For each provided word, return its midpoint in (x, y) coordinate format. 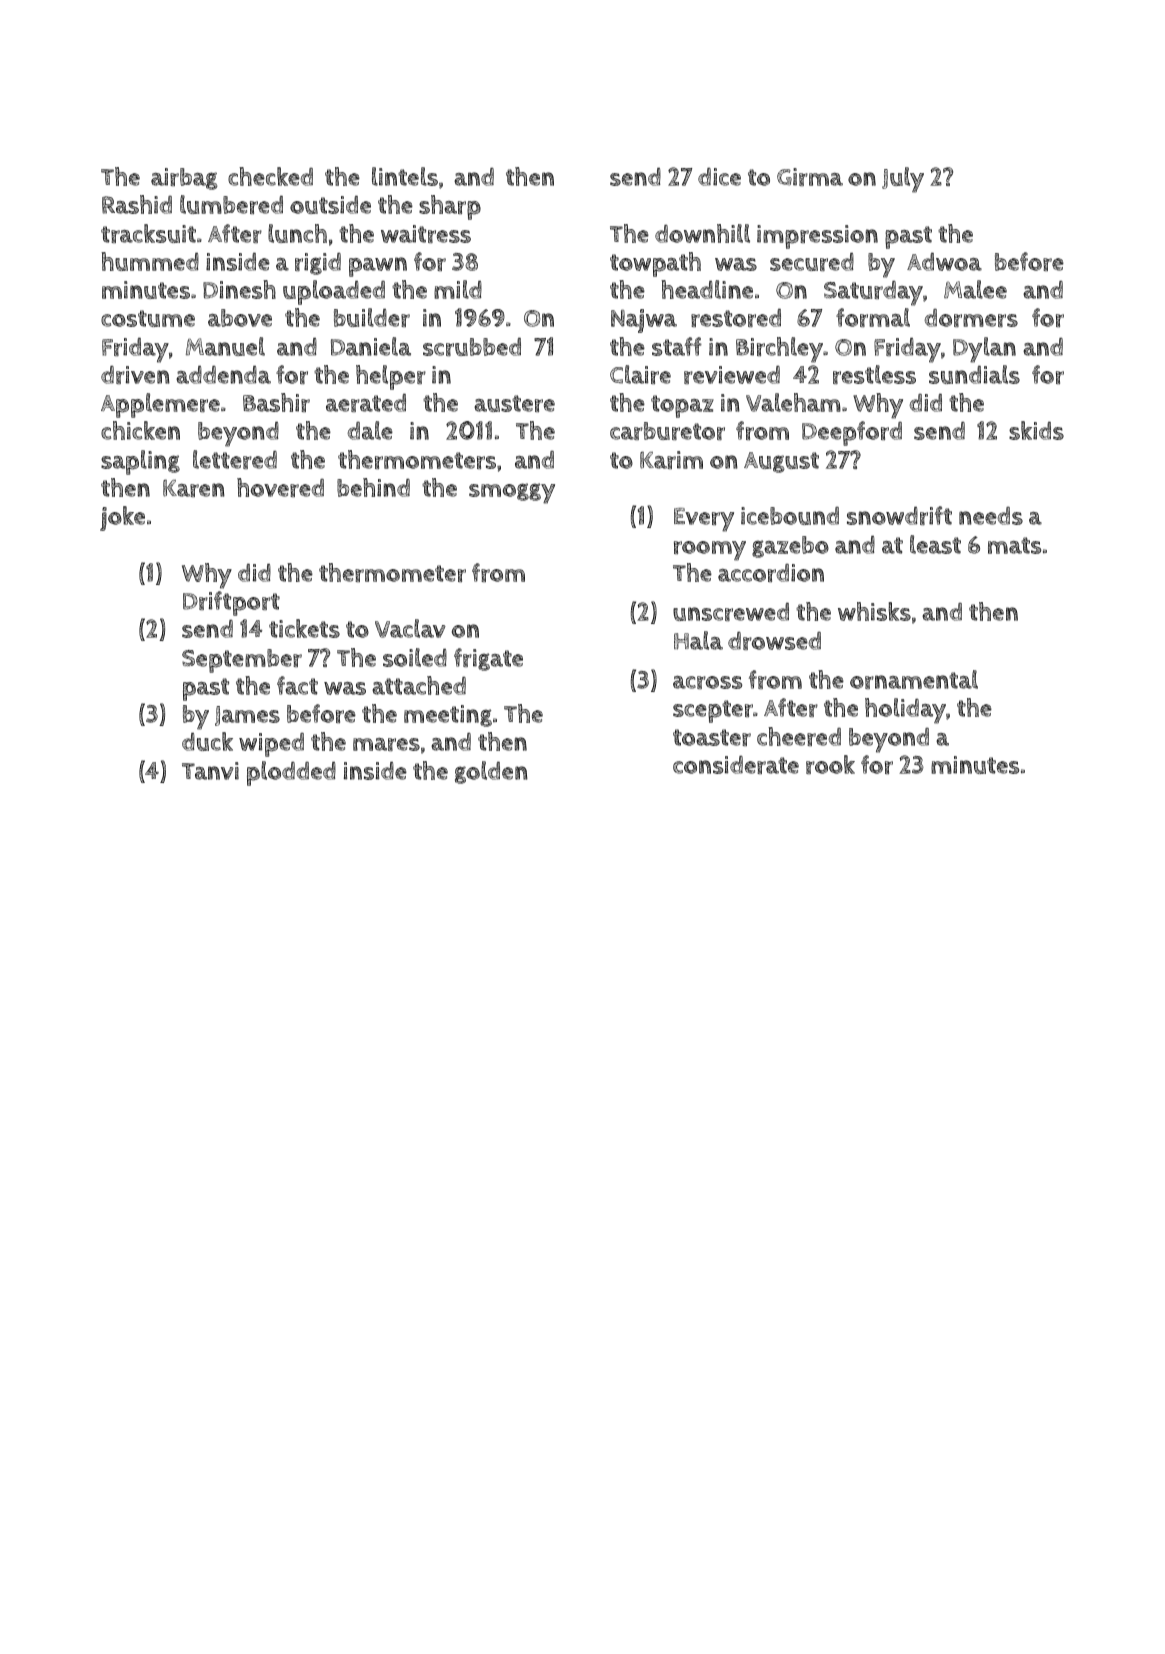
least (935, 544)
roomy (710, 551)
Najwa (644, 321)
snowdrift (899, 515)
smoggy (512, 493)
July (903, 180)
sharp (450, 207)
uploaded (334, 292)
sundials (974, 374)
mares (386, 744)
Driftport (231, 603)
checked (270, 176)
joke (122, 518)
